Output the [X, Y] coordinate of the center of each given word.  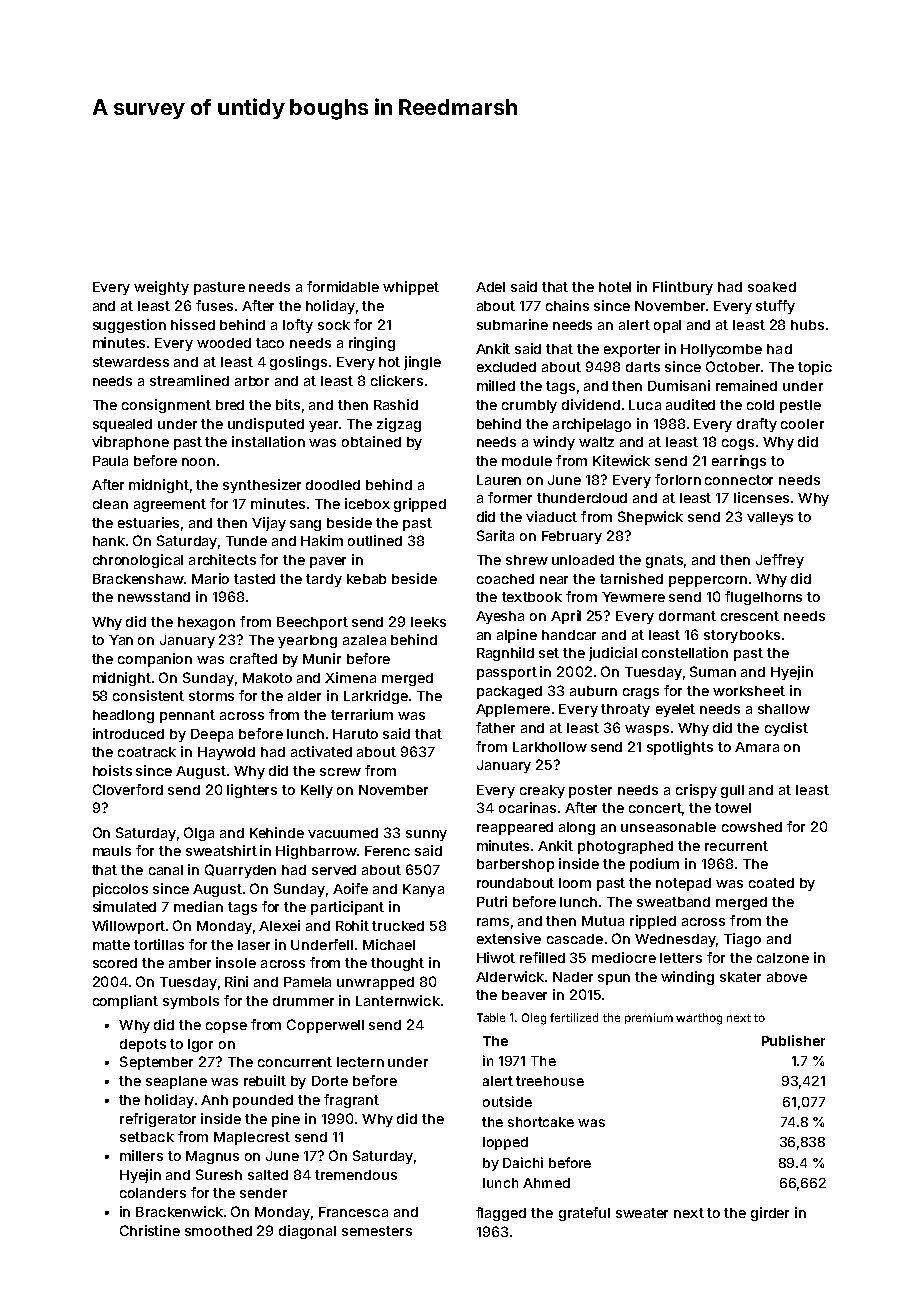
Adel [490, 287]
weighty [161, 288]
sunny [426, 835]
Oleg [534, 1019]
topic [815, 368]
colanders [153, 1193]
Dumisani [679, 385]
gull [732, 791]
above [787, 977]
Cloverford [128, 789]
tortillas [159, 944]
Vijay [269, 524]
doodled [333, 485]
